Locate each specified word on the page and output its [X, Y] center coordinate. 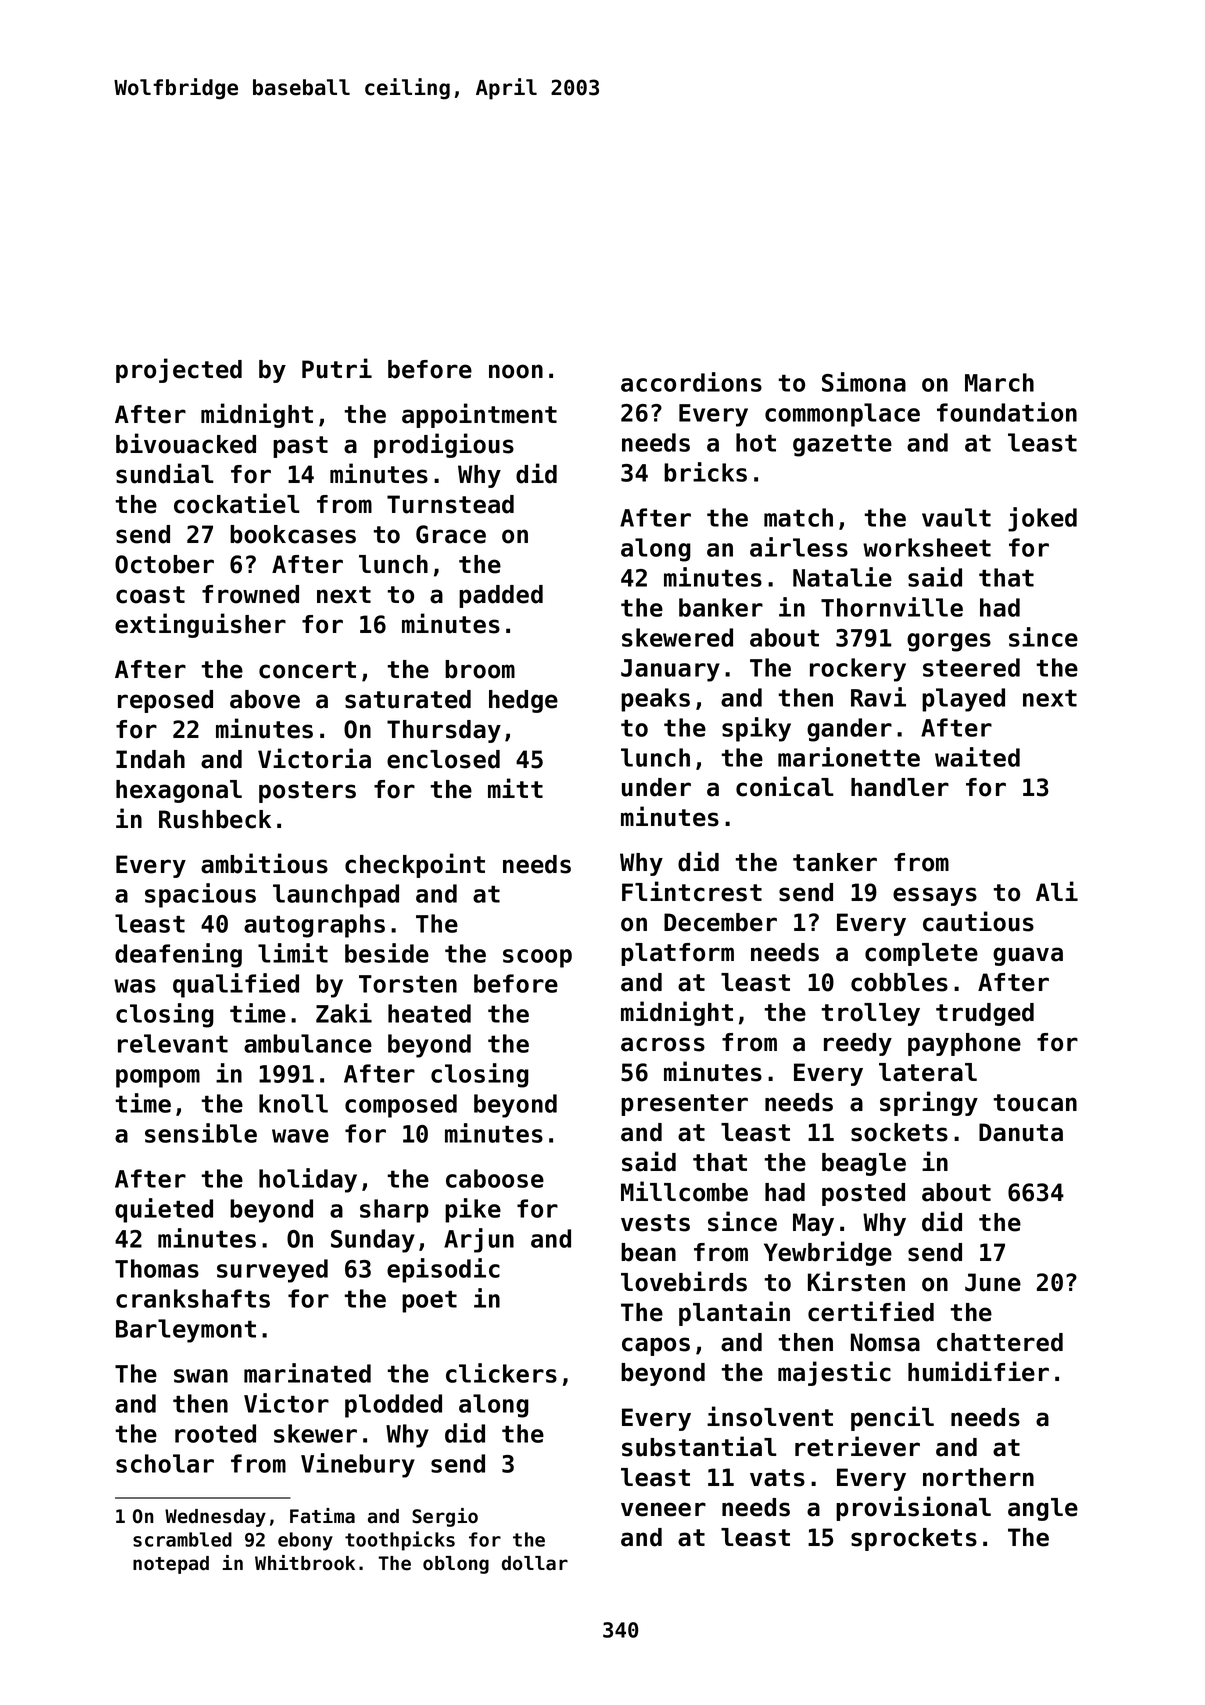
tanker [835, 862]
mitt [515, 788]
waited [977, 757]
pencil [892, 1418]
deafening [178, 955]
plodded [393, 1406]
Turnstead [450, 504]
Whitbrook [305, 1563]
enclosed [443, 759]
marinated [307, 1373]
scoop [537, 958]
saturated [408, 699]
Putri [337, 368]
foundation [1007, 412]
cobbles [899, 982]
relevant [173, 1043]
